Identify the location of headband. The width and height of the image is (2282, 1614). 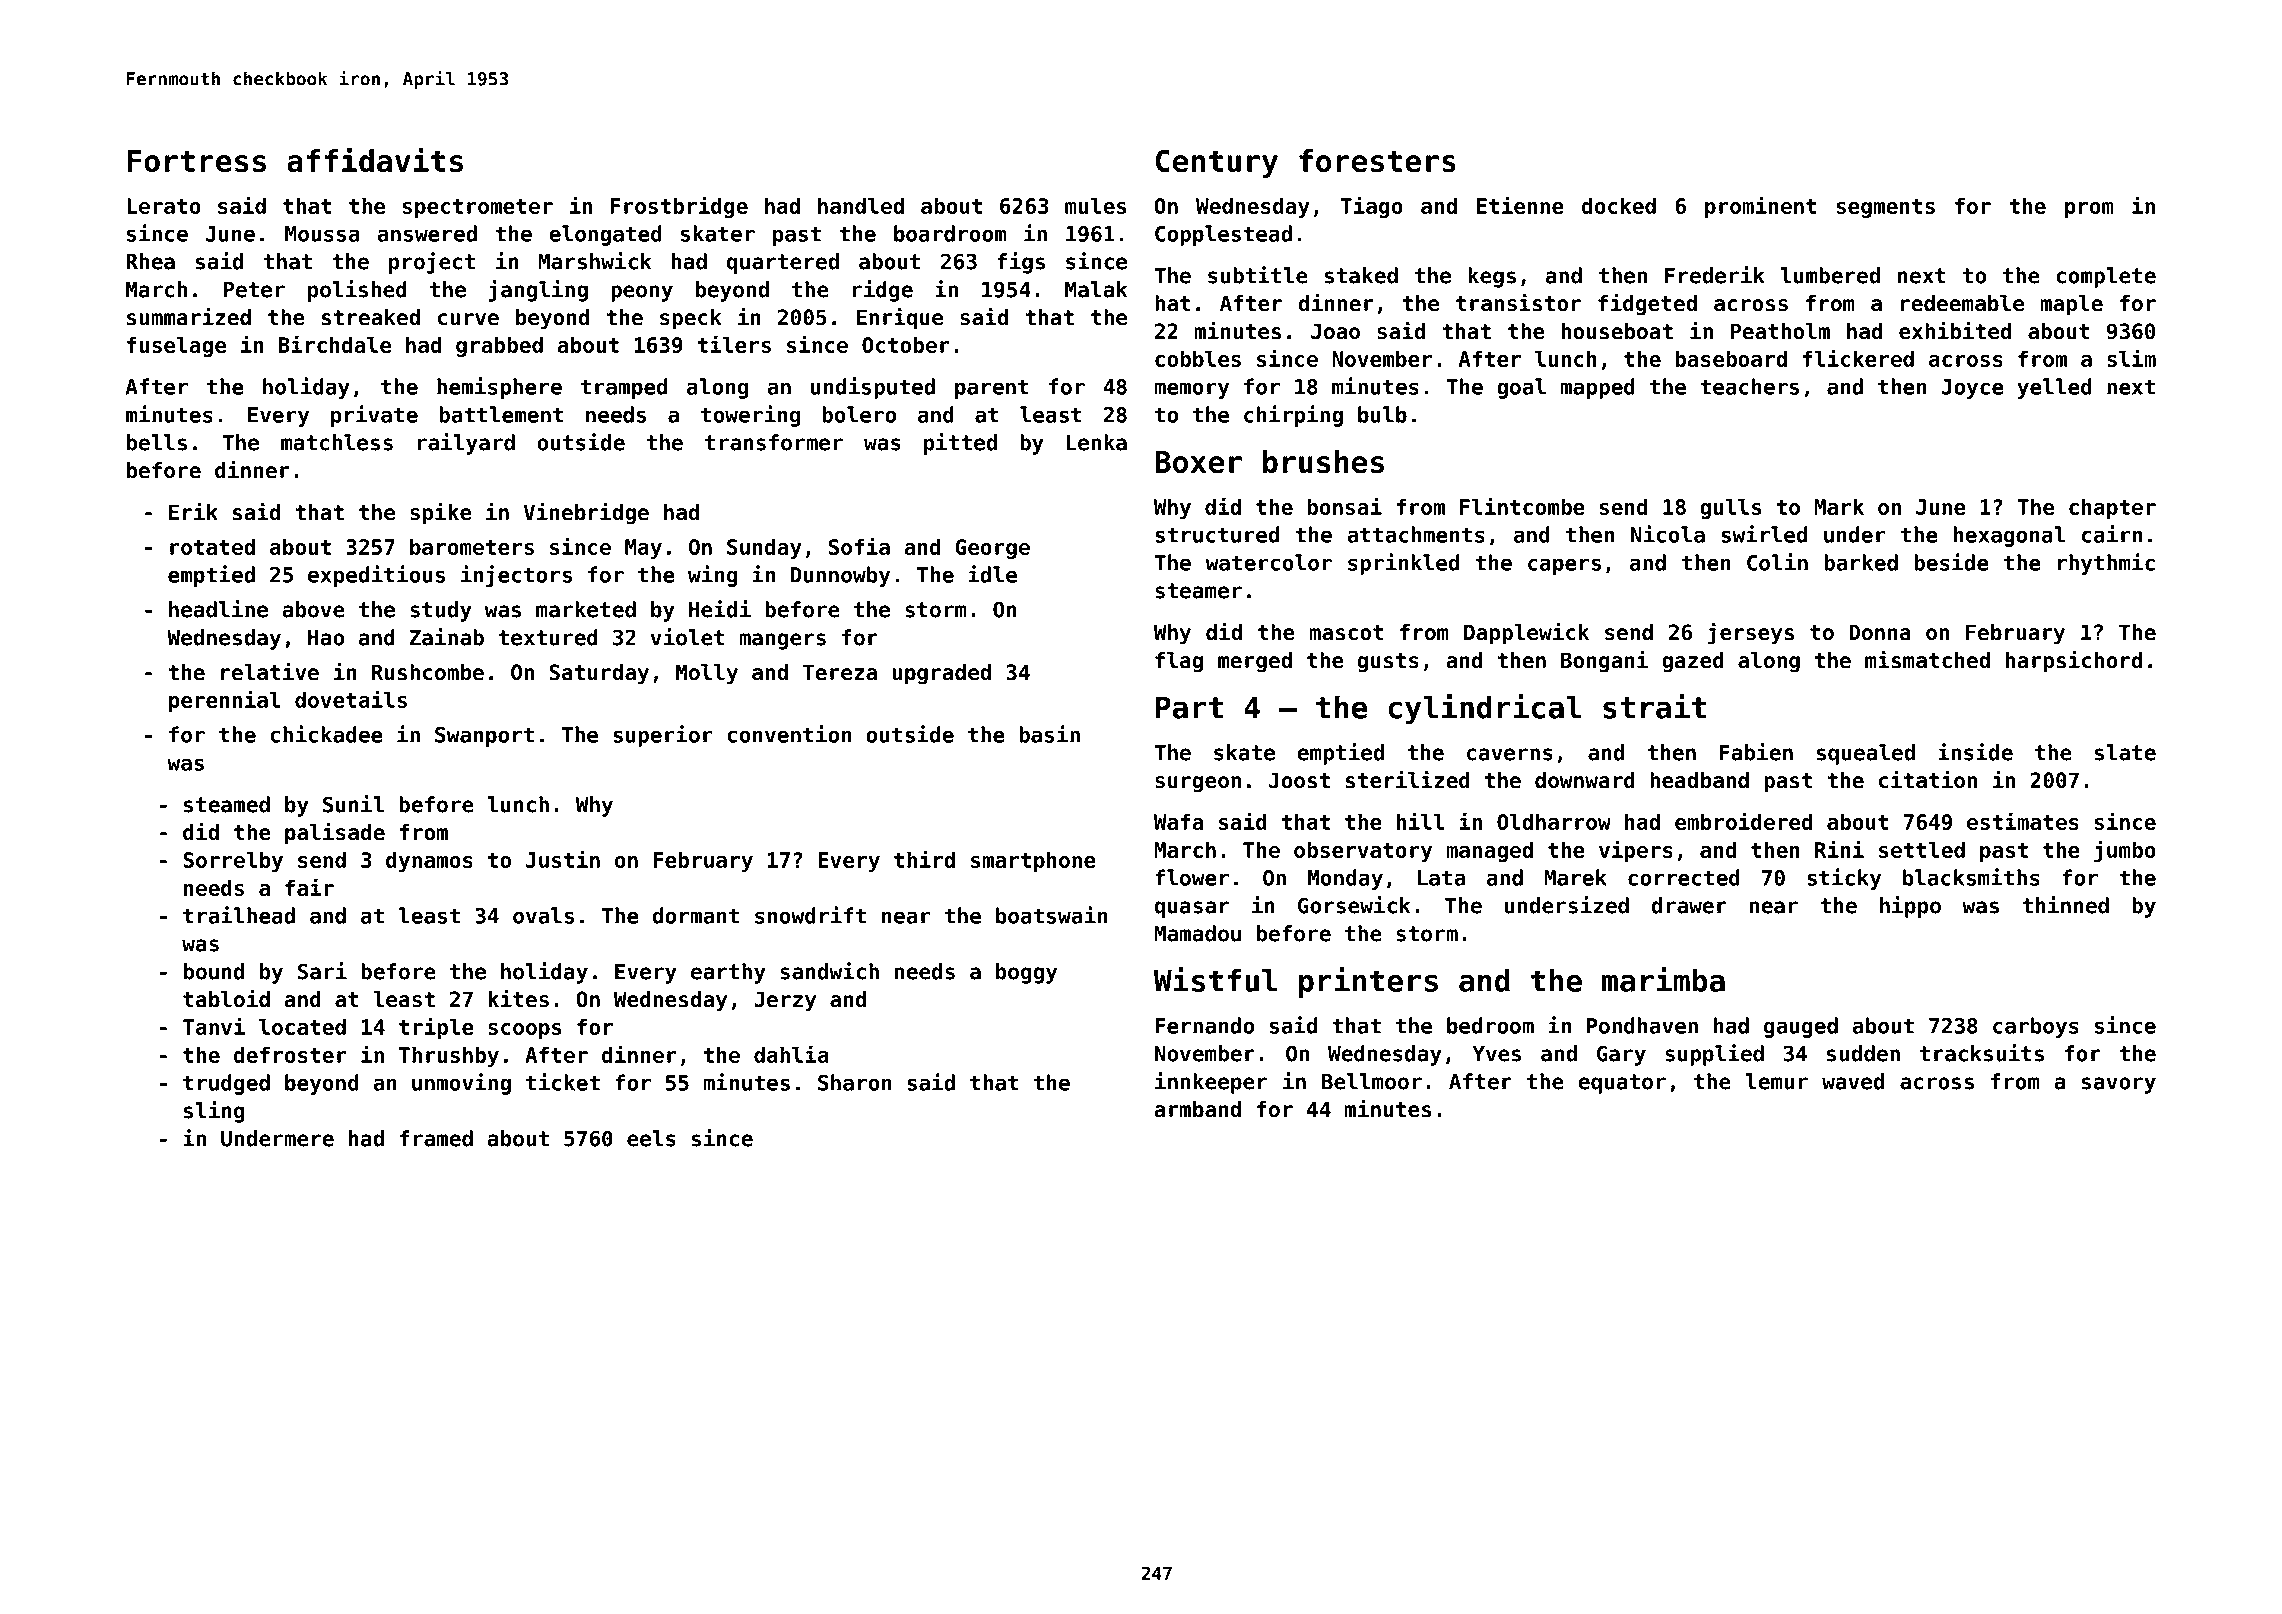
(1699, 780).
